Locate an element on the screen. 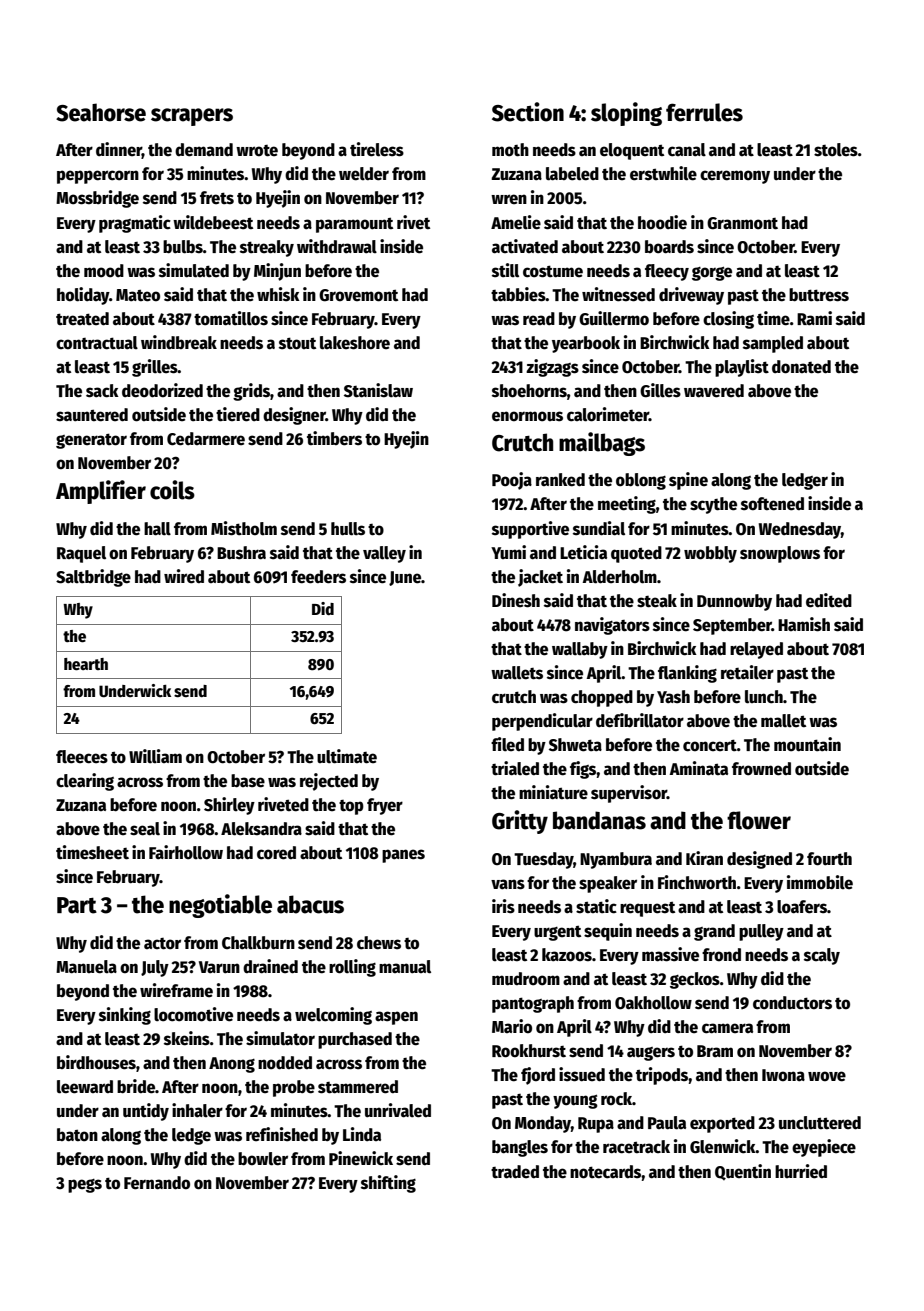 Image resolution: width=924 pixels, height=1311 pixels. Manuela is located at coordinates (86, 967).
